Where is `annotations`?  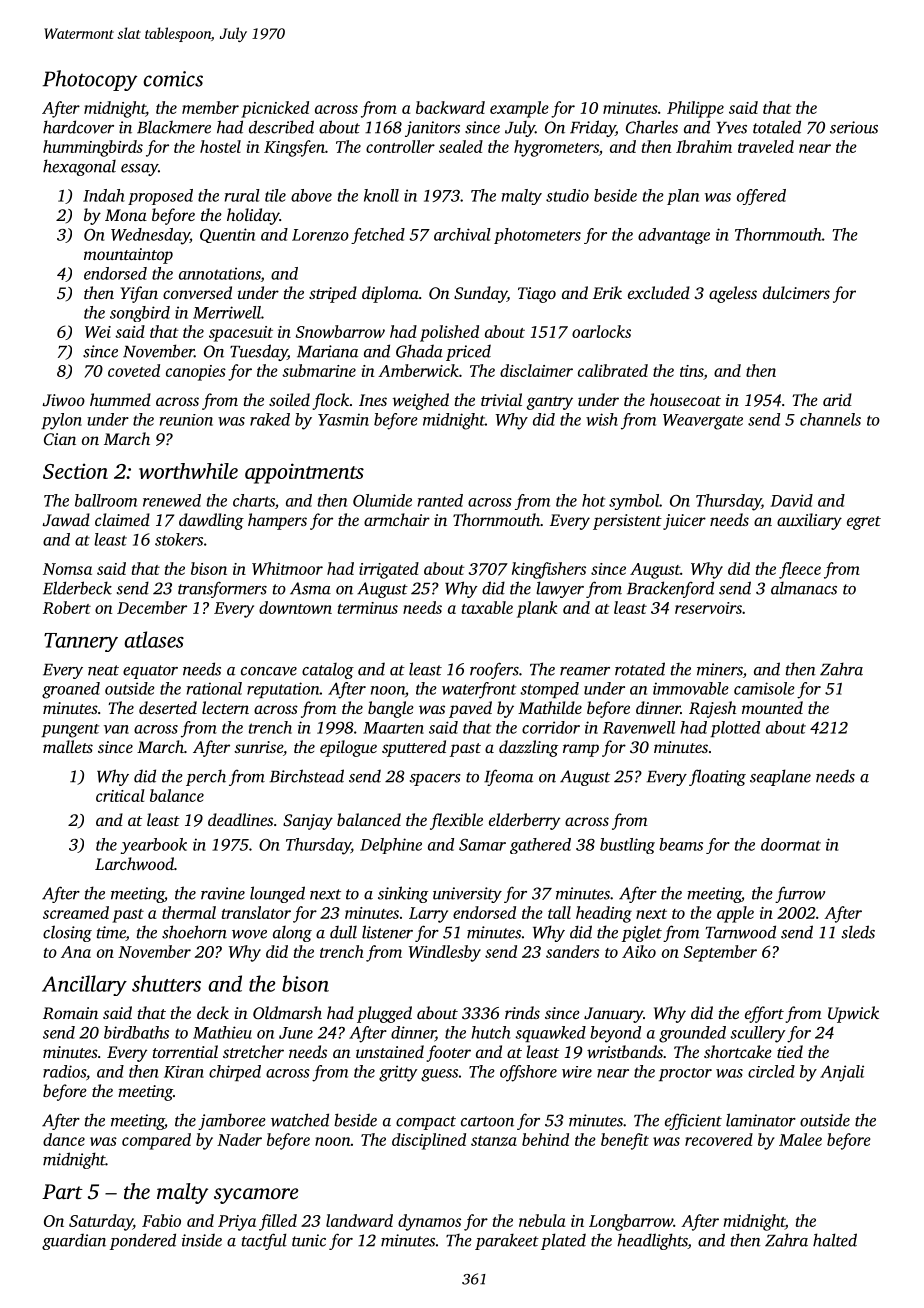 annotations is located at coordinates (220, 273).
